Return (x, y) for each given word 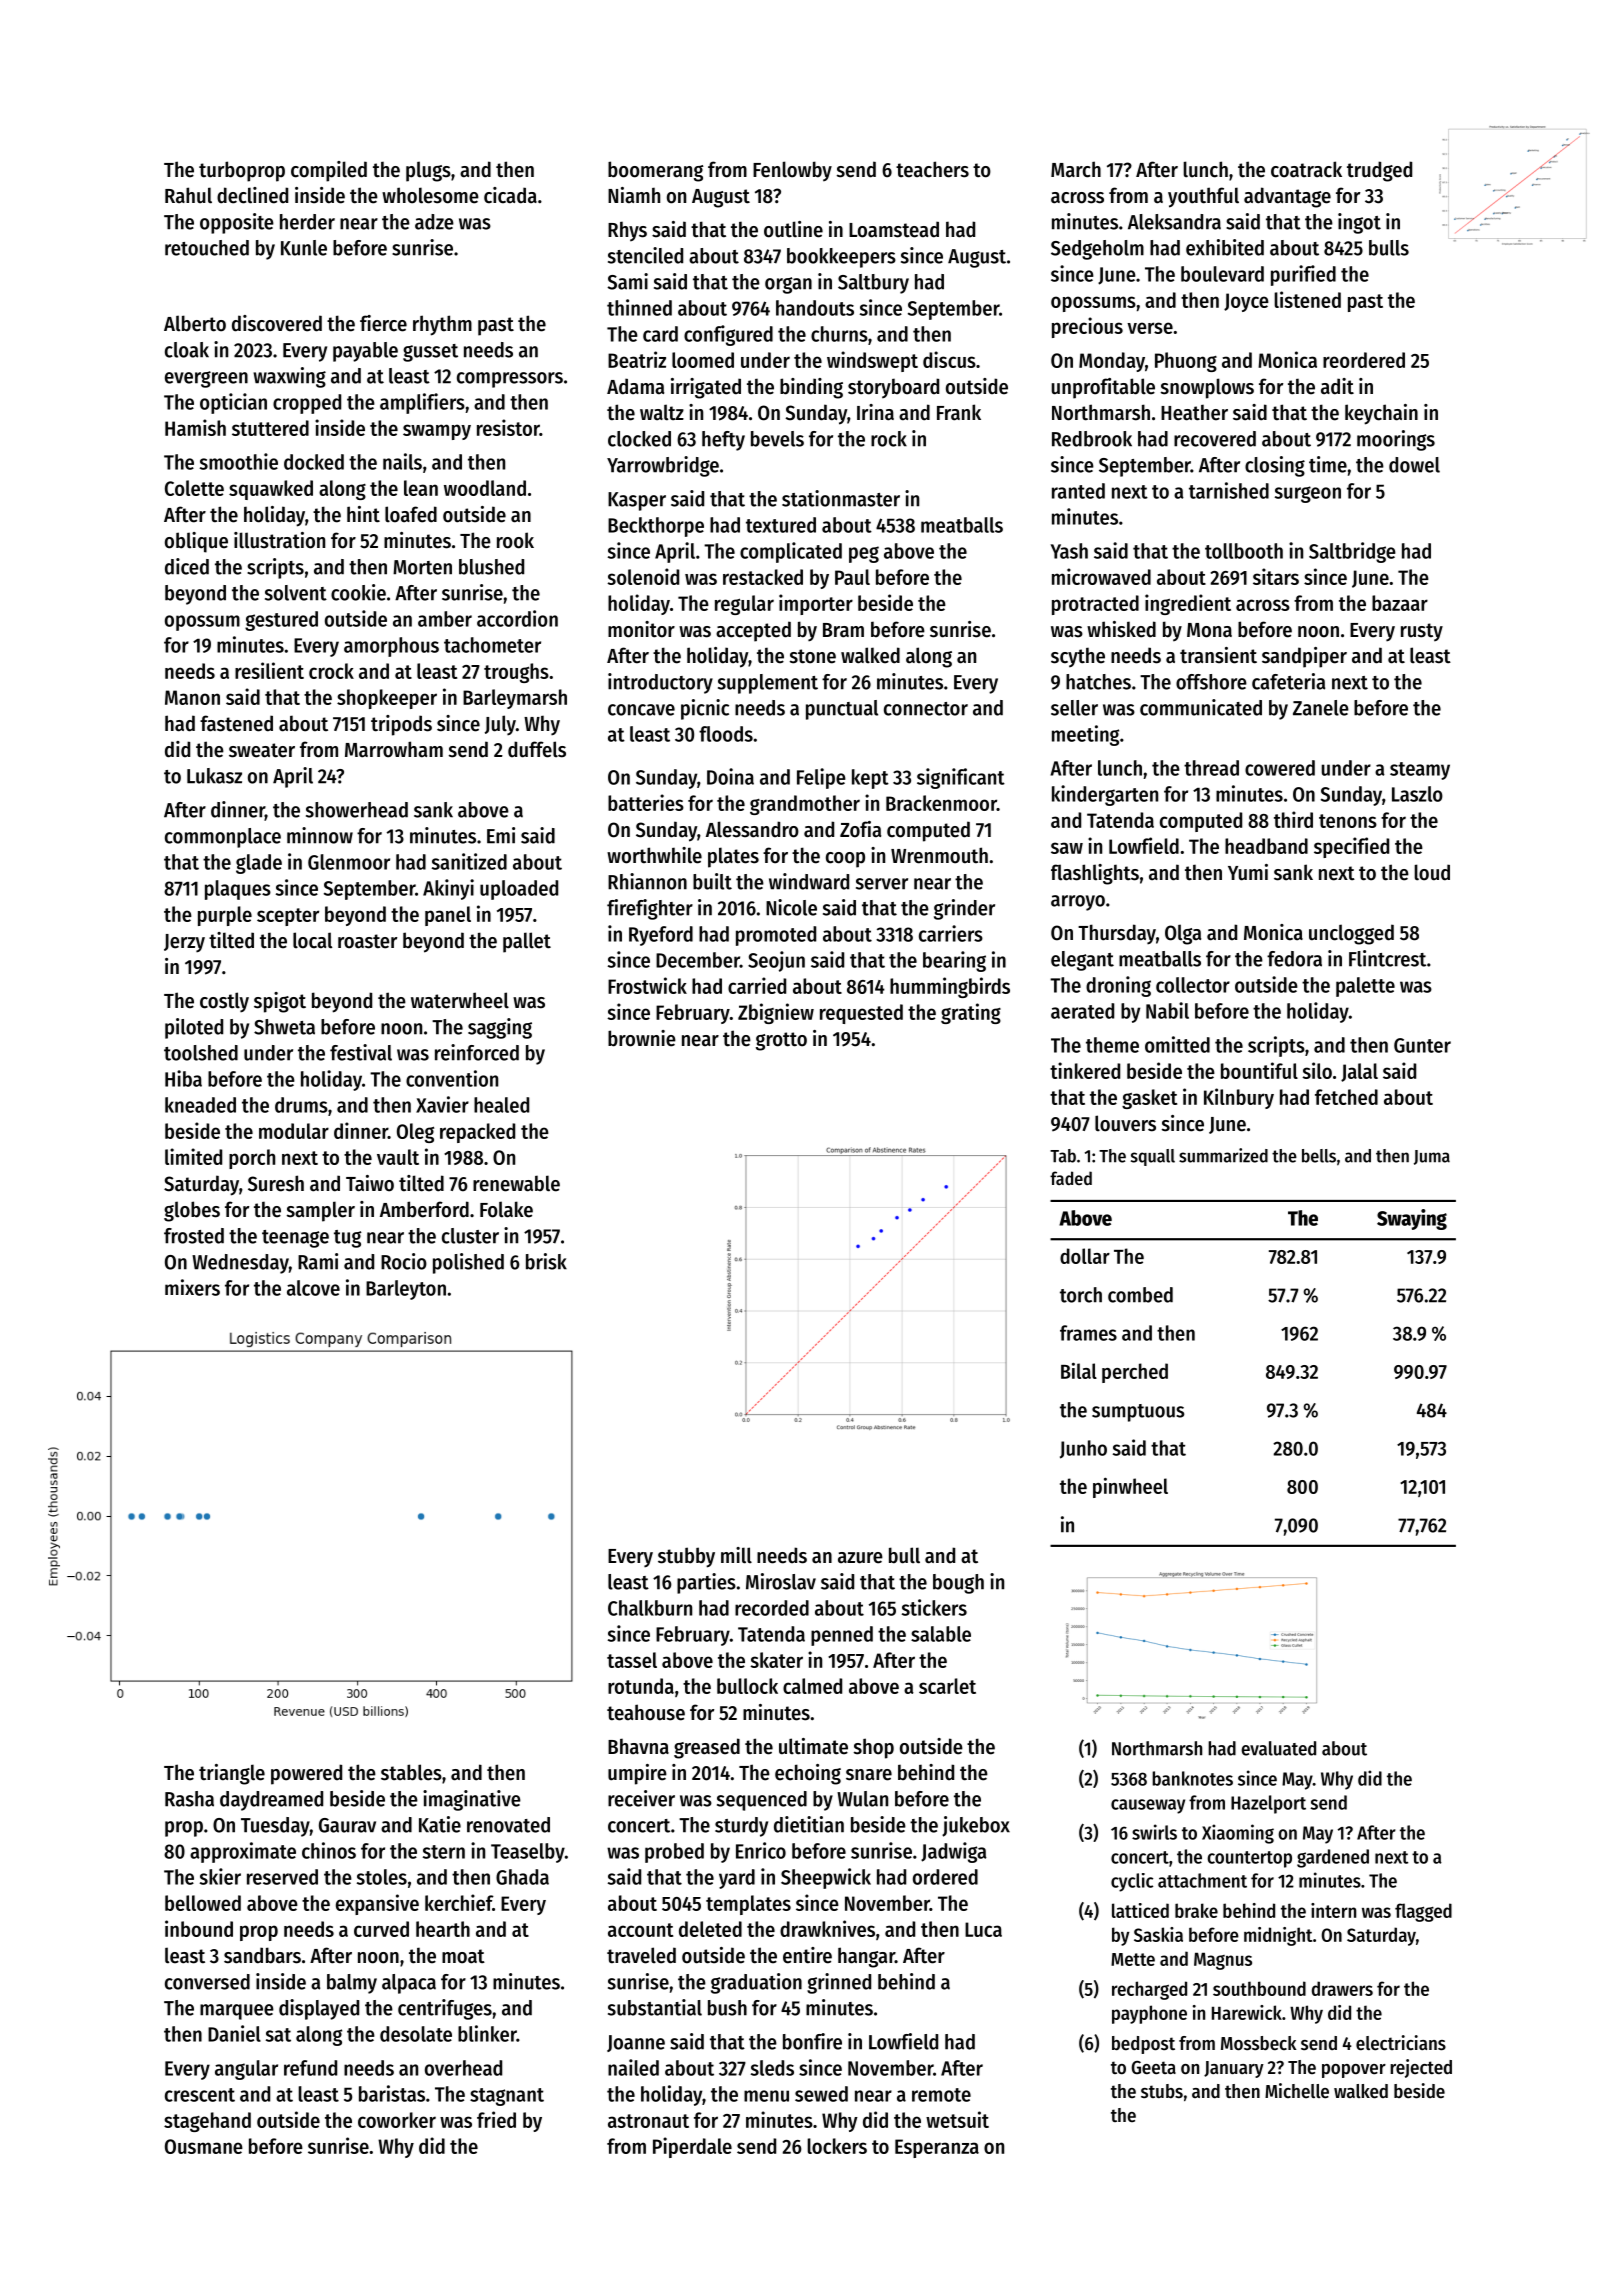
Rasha (189, 1799)
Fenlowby (792, 171)
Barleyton (406, 1290)
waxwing (289, 377)
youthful (1203, 197)
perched (1135, 1373)
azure (860, 1558)
